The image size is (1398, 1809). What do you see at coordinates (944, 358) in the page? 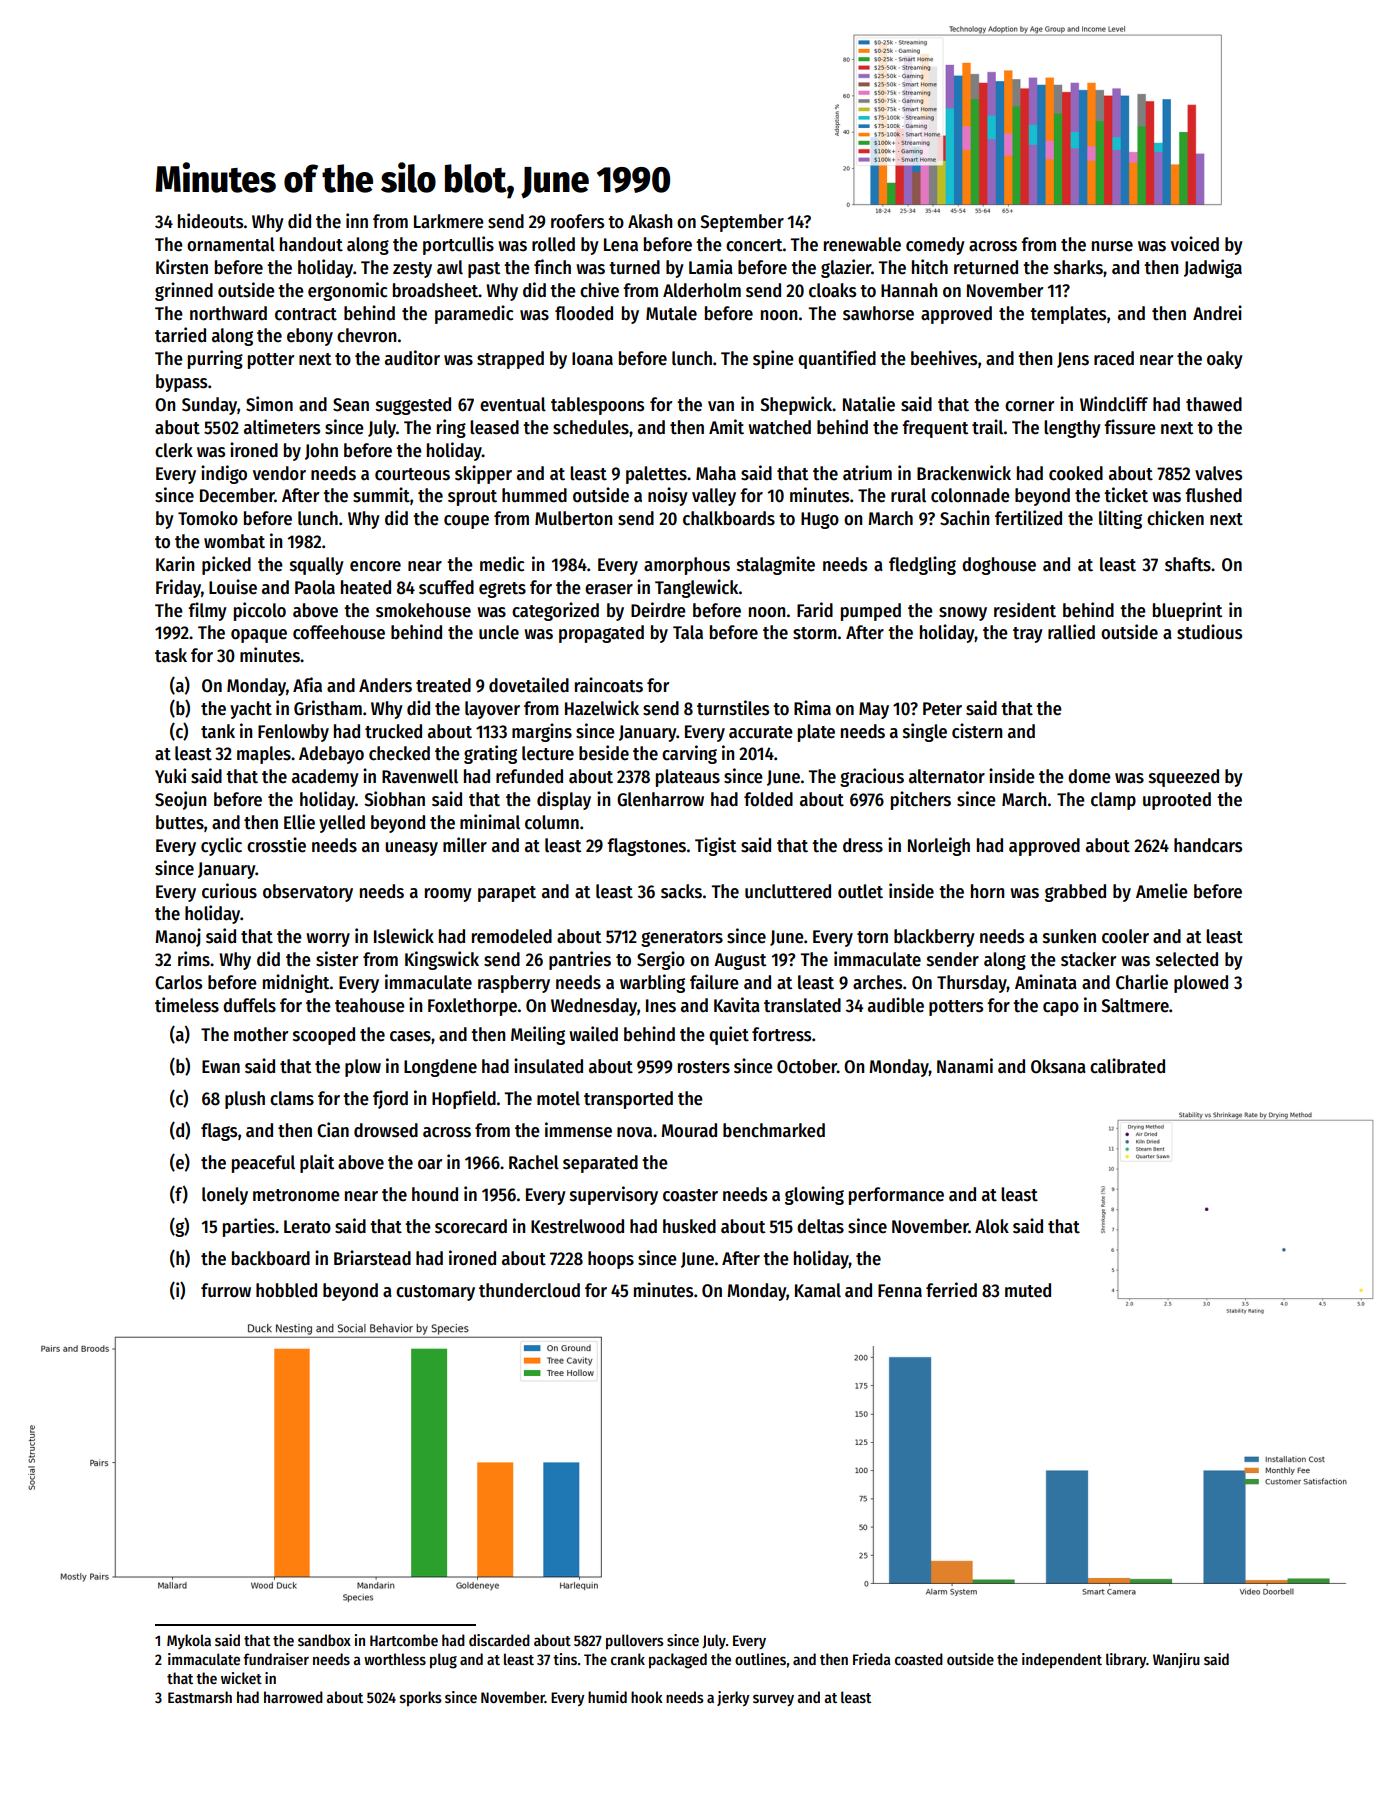
I see `beehives` at bounding box center [944, 358].
